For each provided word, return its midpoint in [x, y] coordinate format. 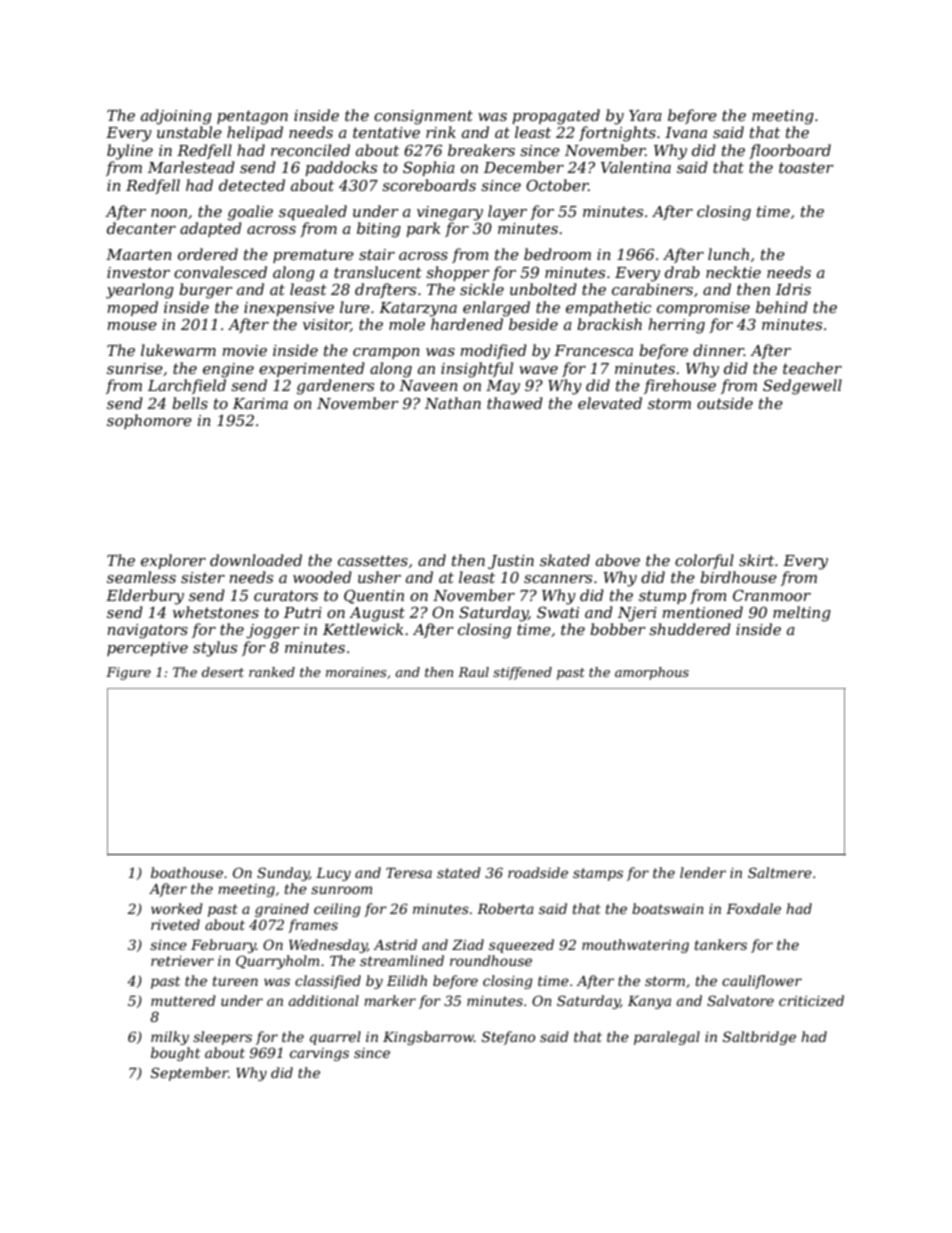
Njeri [637, 614]
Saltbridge [759, 1038]
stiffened [522, 673]
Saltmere [780, 872]
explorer [173, 561]
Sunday [283, 874]
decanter [141, 228]
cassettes [373, 560]
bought [175, 1054]
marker [390, 1000]
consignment [423, 117]
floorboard [790, 151]
